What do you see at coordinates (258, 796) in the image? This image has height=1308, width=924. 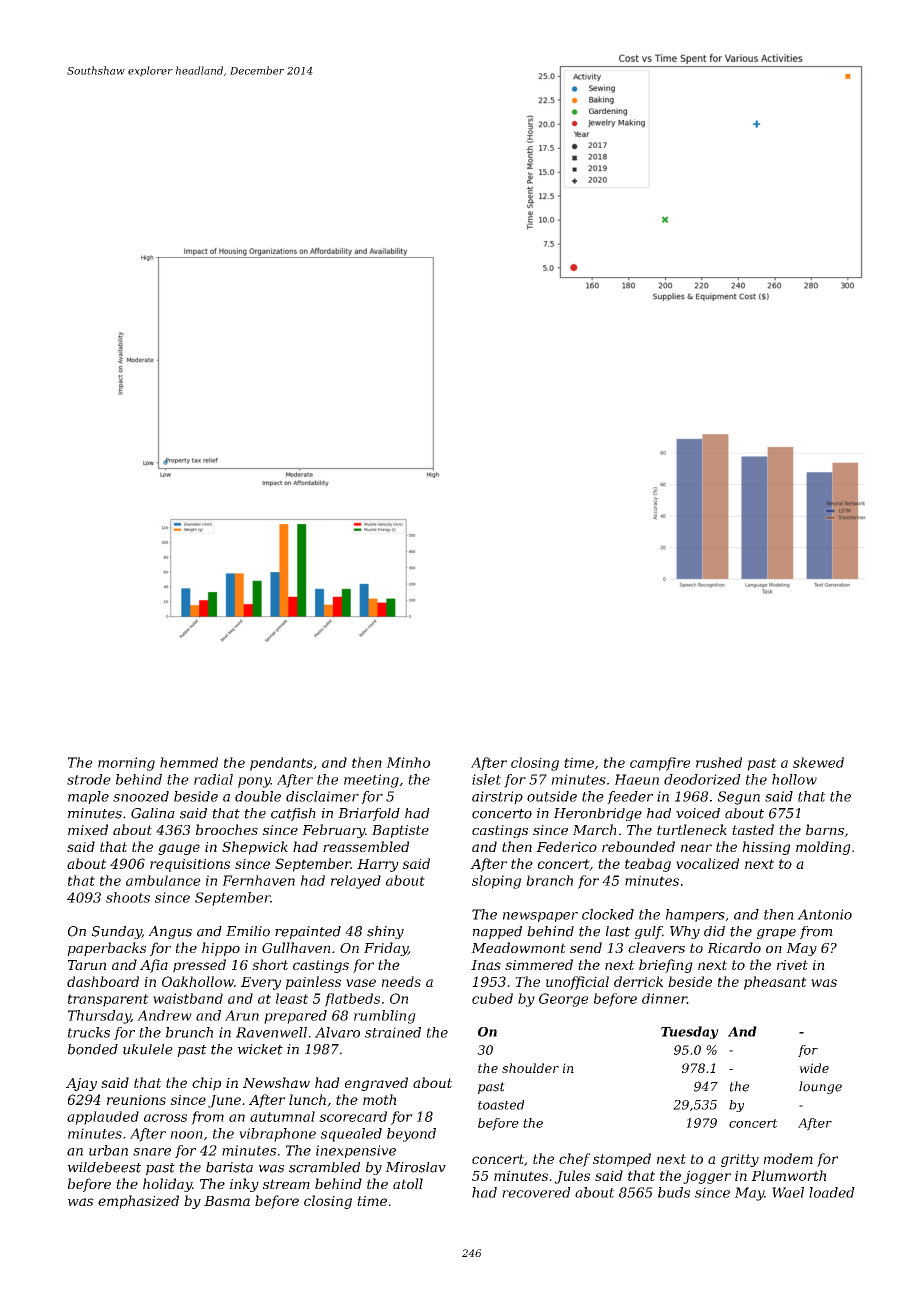 I see `double` at bounding box center [258, 796].
